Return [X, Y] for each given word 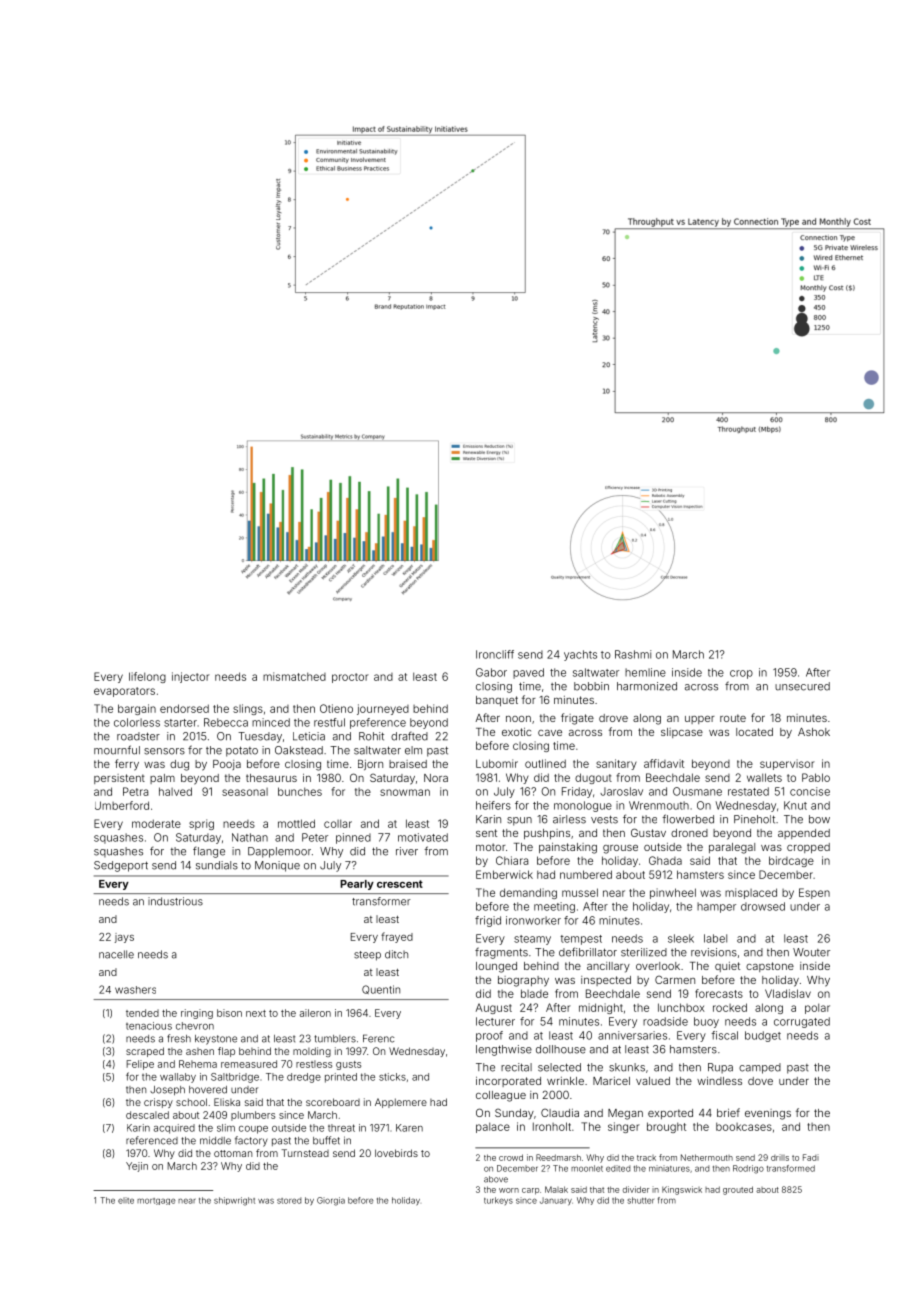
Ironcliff [495, 654]
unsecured [802, 686]
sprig [201, 824]
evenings [768, 1114]
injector [191, 677]
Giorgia [331, 1201]
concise [810, 791]
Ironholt [552, 1126]
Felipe [140, 1065]
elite [126, 1200]
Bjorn [370, 765]
